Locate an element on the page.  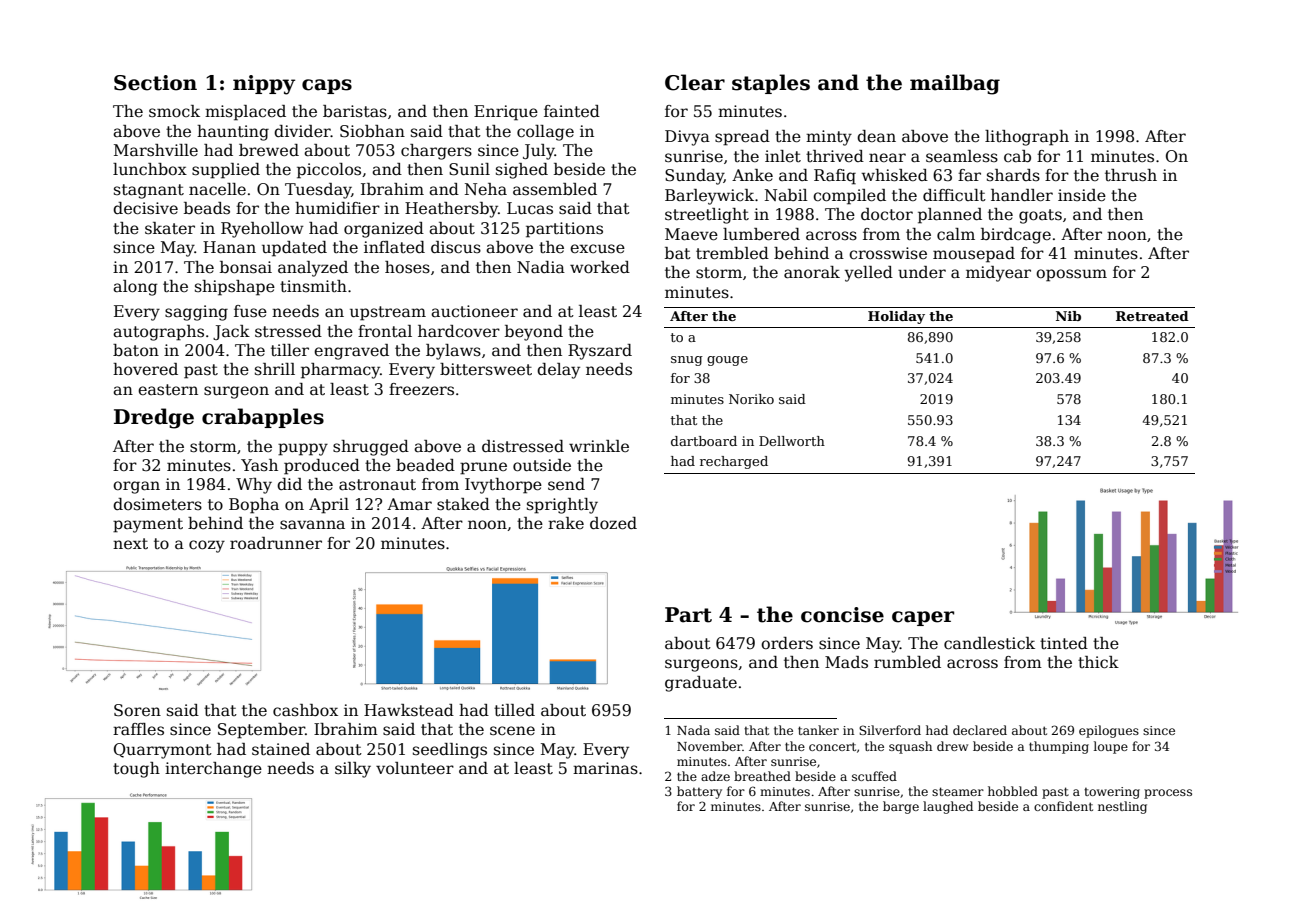
rake is located at coordinates (566, 523).
